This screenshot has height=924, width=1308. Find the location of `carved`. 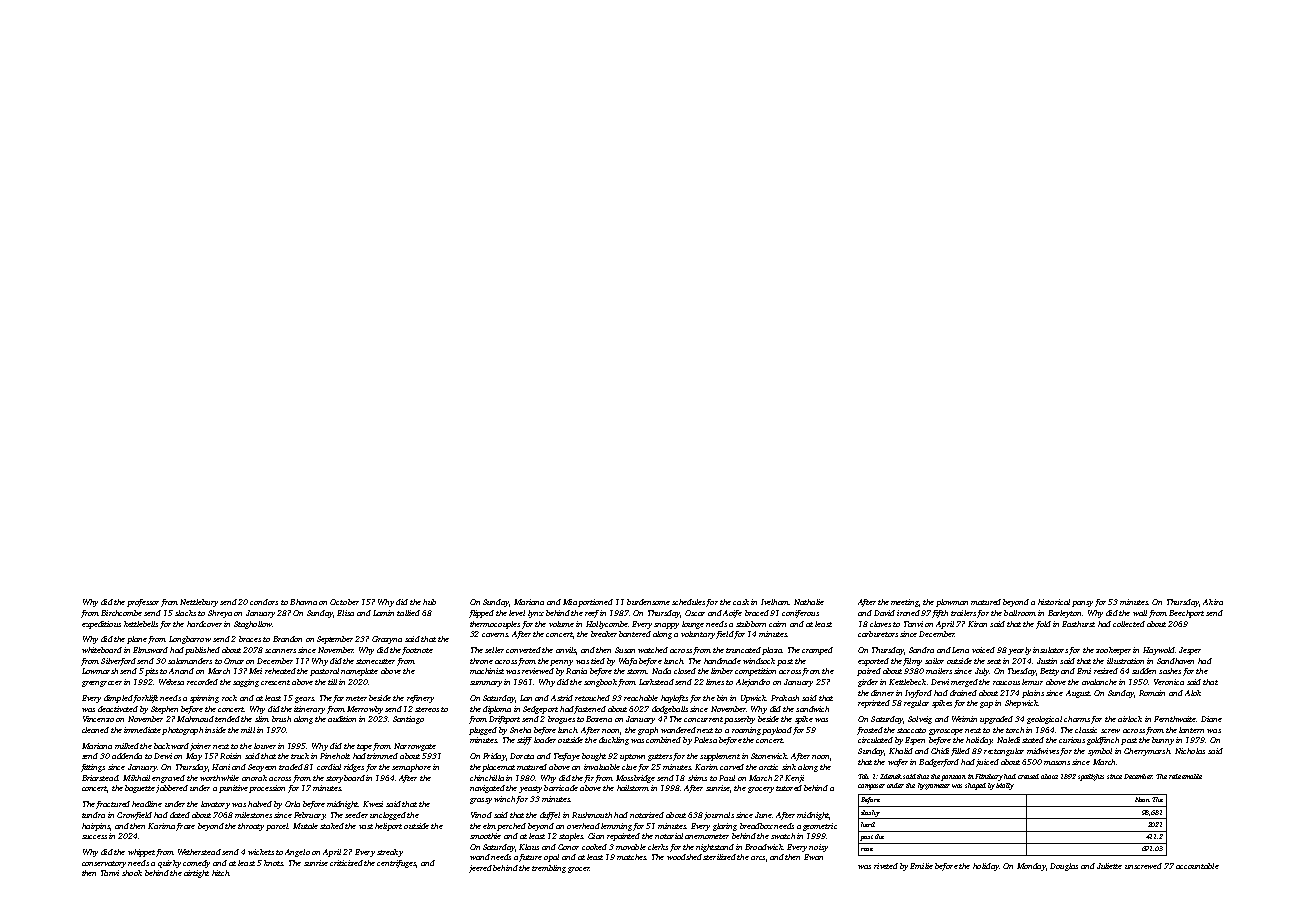

carved is located at coordinates (732, 767).
